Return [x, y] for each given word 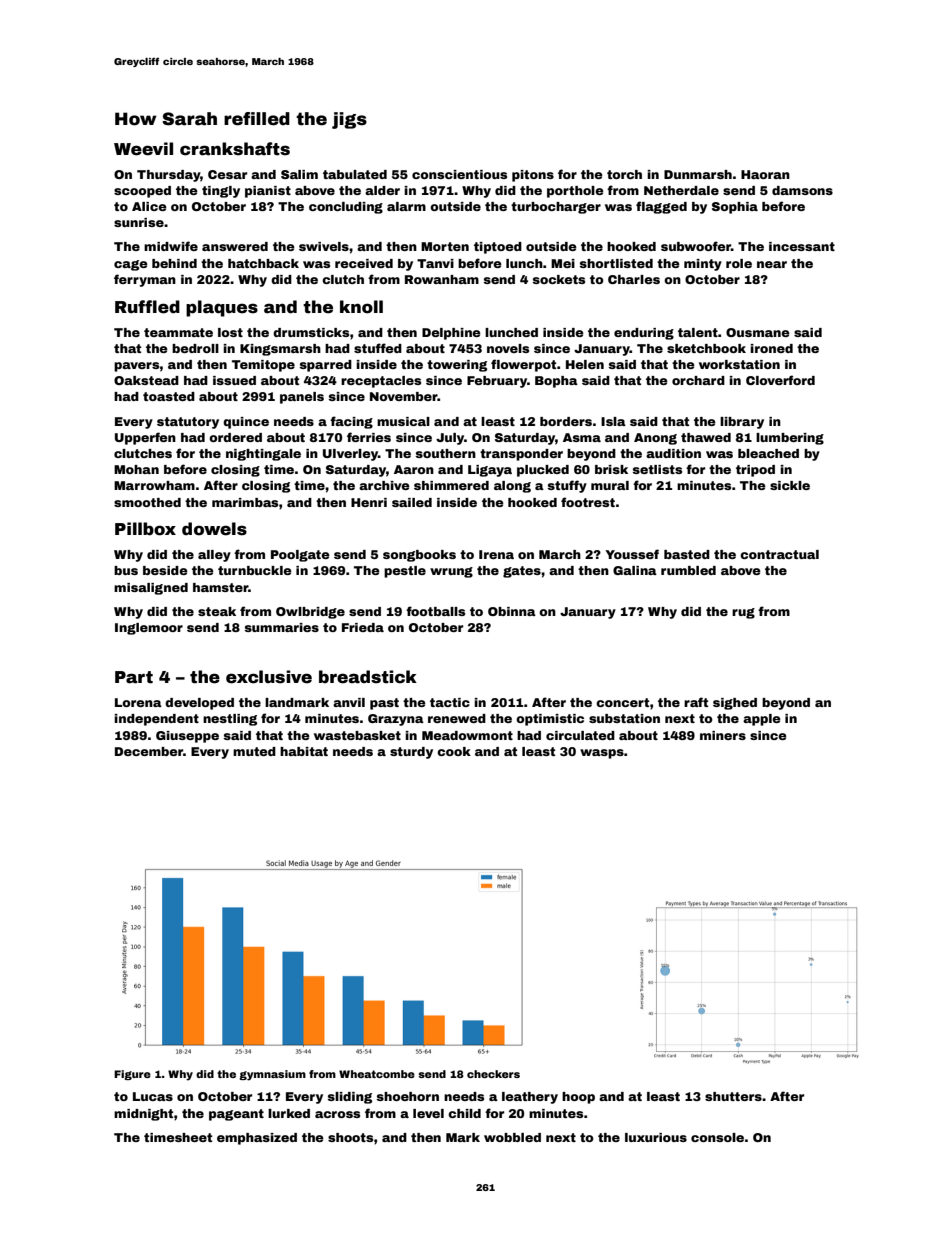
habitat [304, 751]
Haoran [765, 174]
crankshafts [235, 149]
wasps [602, 754]
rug [743, 613]
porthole [575, 192]
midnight [143, 1115]
